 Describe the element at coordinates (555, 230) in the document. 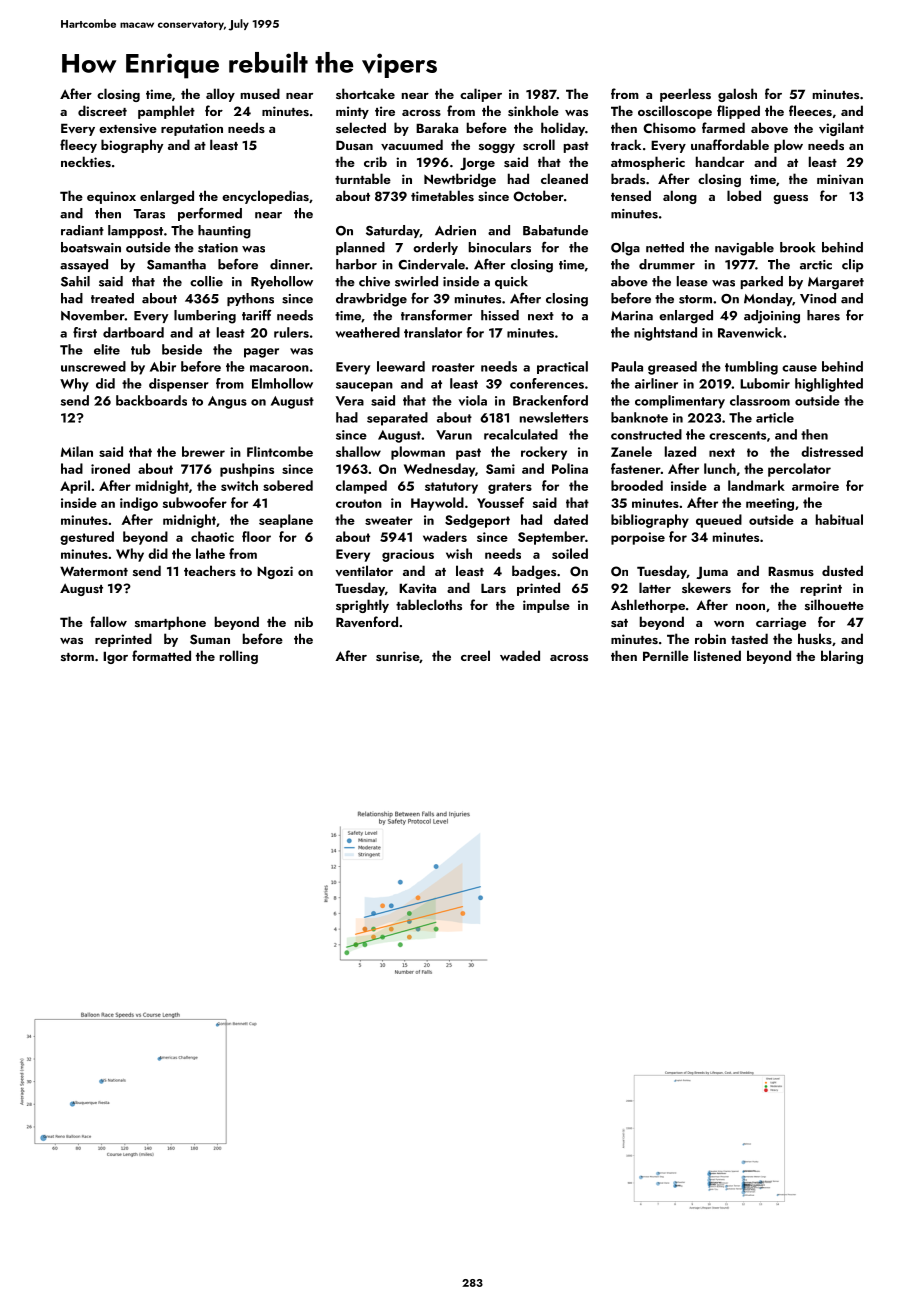

I see `Babatunde` at that location.
